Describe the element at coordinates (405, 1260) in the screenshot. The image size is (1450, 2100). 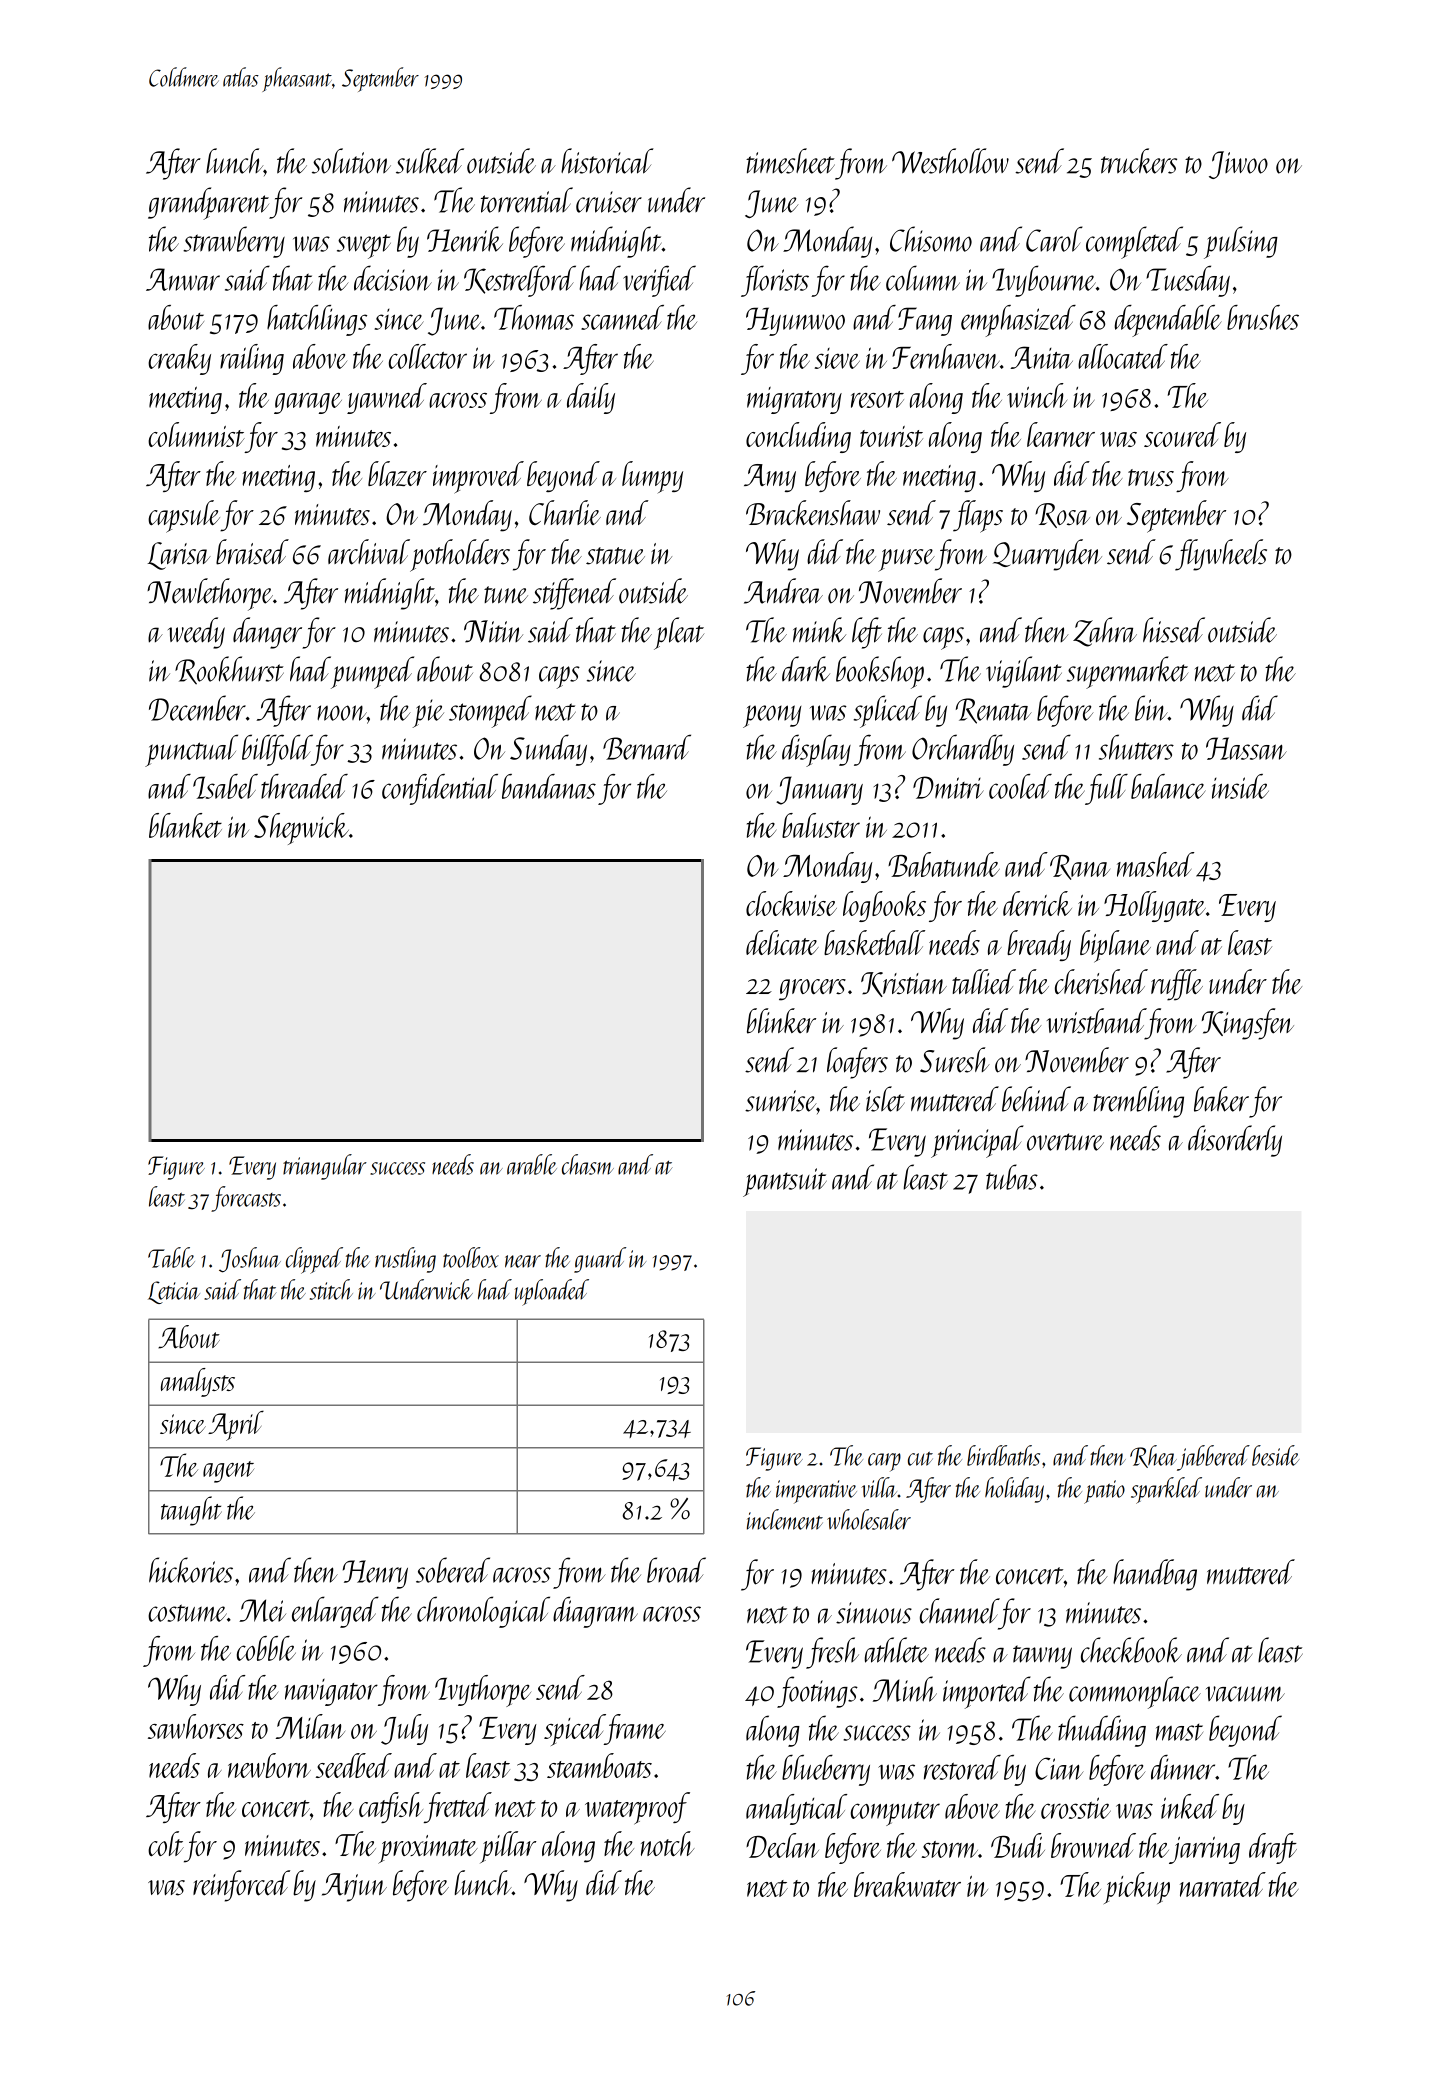
I see `rustling` at that location.
